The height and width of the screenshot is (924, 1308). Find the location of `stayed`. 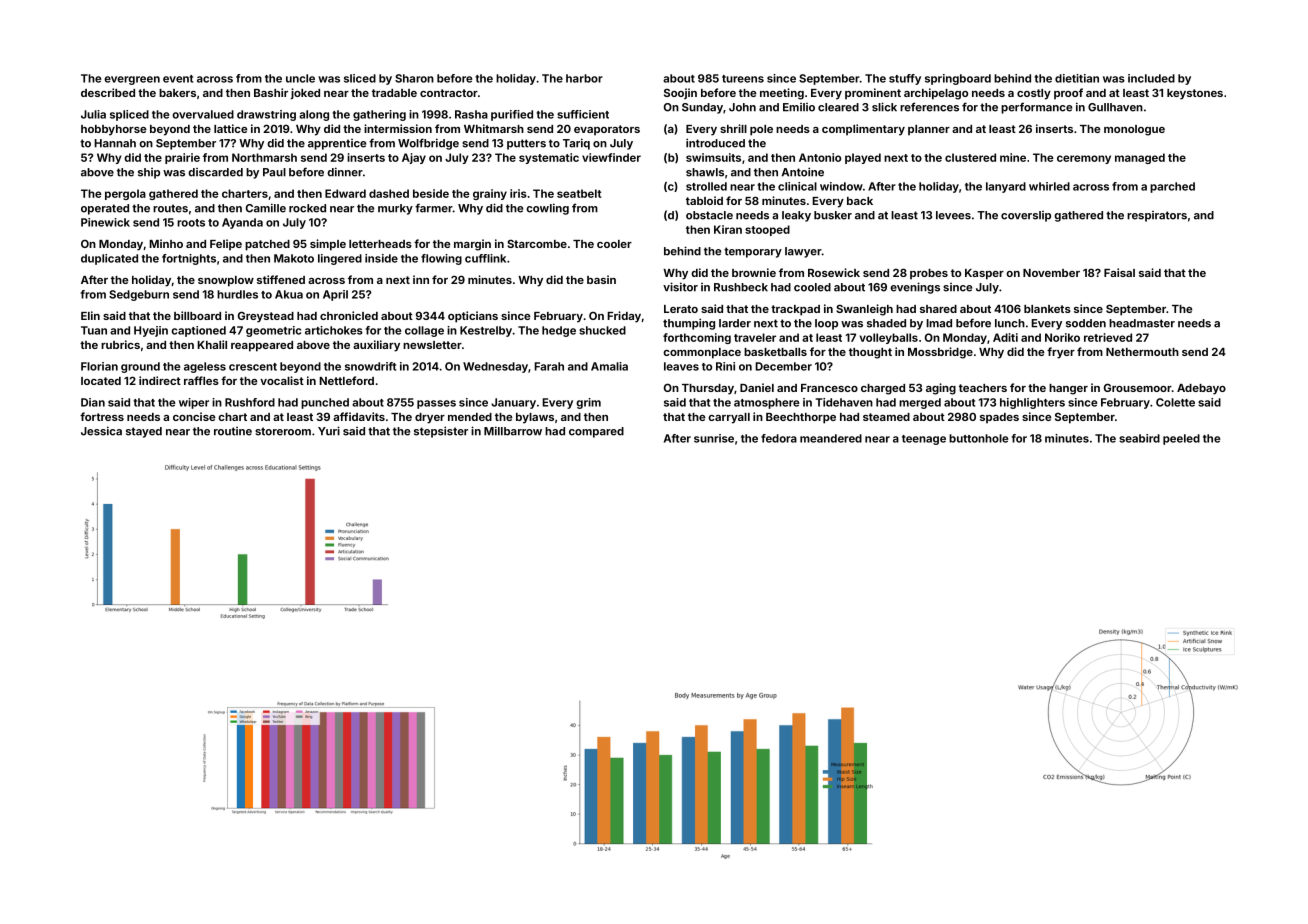

stayed is located at coordinates (144, 432).
